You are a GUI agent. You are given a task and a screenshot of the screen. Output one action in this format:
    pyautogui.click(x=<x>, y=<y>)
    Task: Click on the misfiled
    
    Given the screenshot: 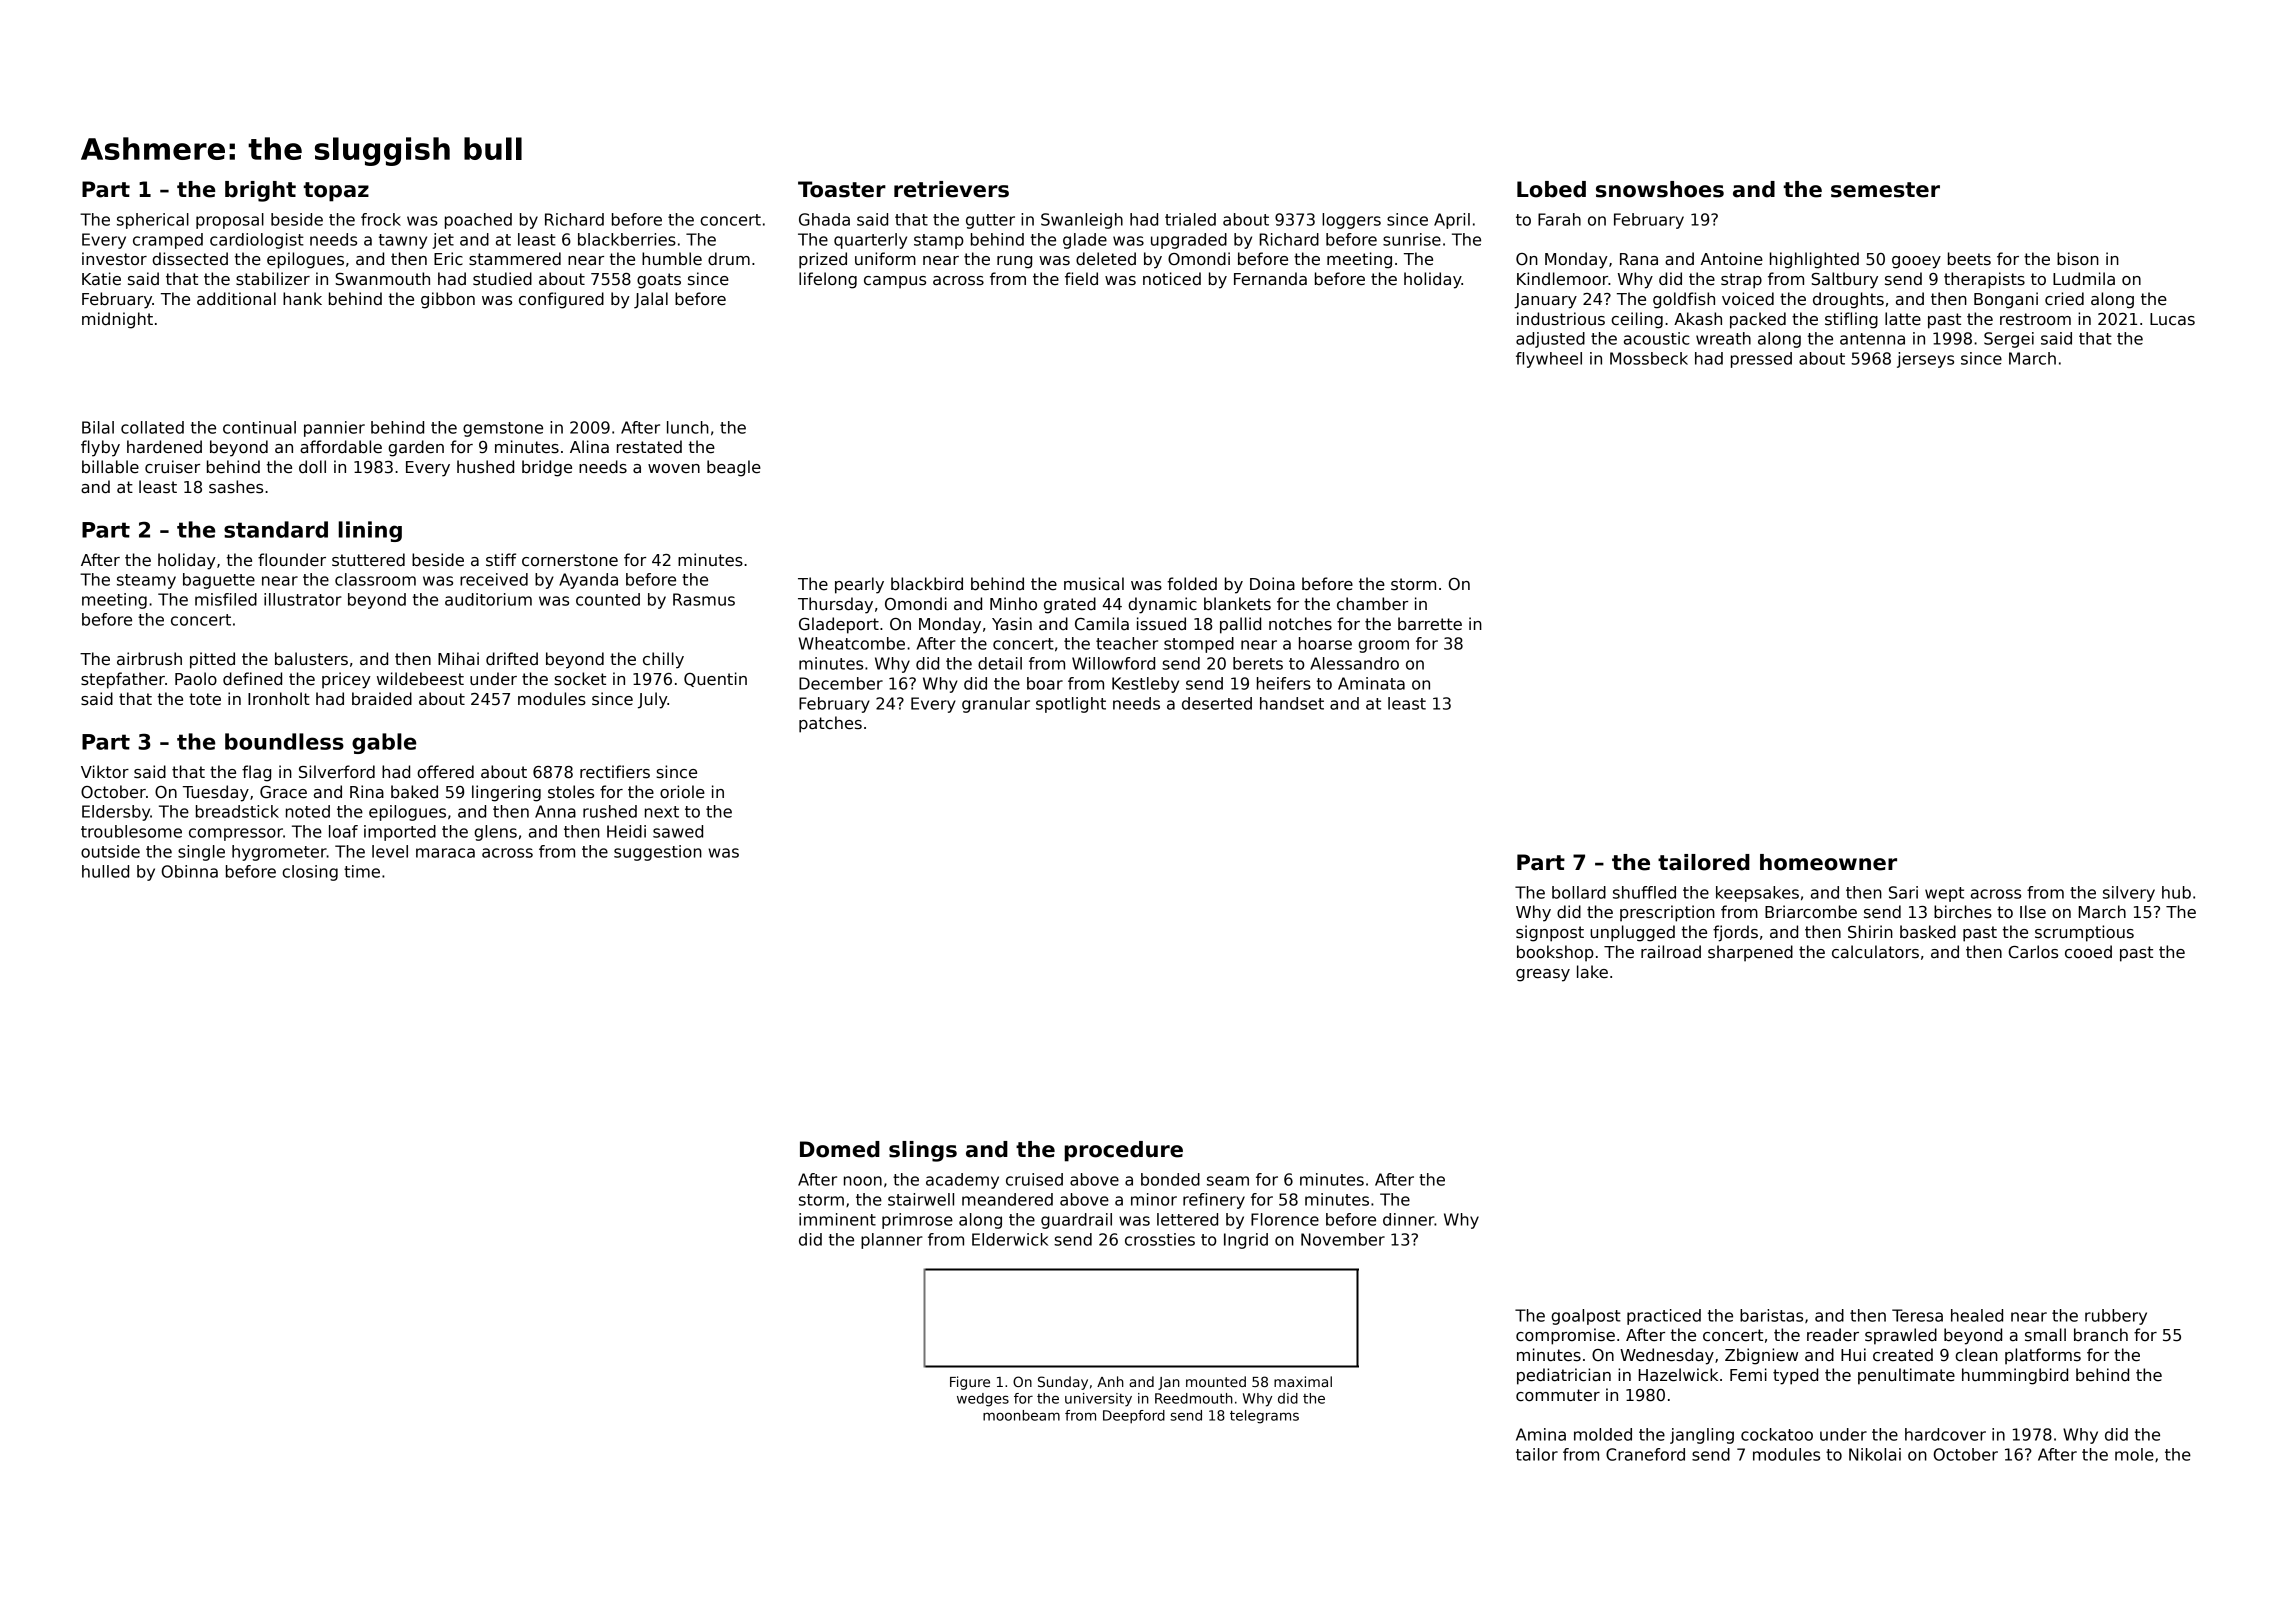 What is the action you would take?
    pyautogui.click(x=226, y=599)
